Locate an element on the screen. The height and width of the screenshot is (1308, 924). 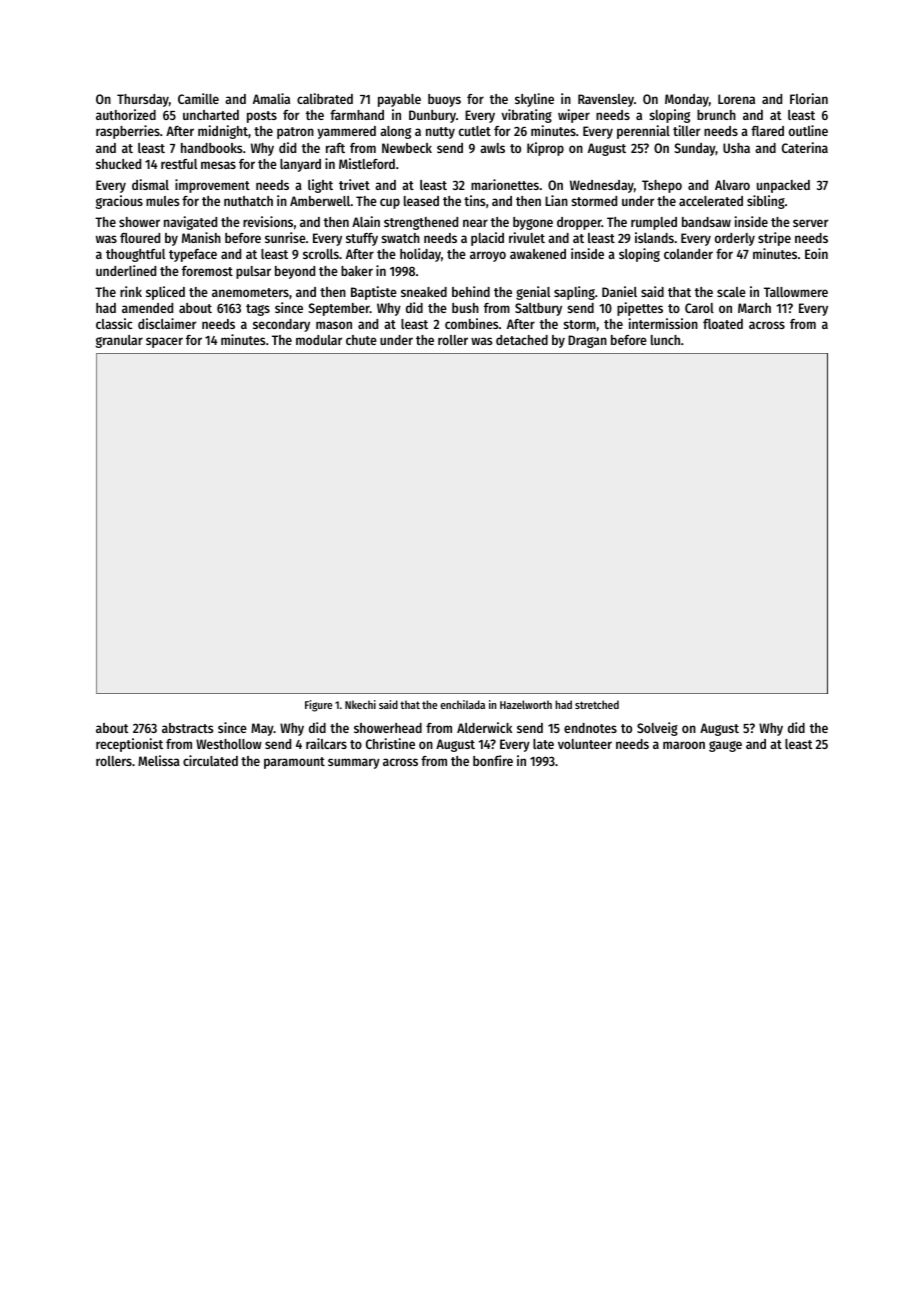
Solveig is located at coordinates (657, 729).
